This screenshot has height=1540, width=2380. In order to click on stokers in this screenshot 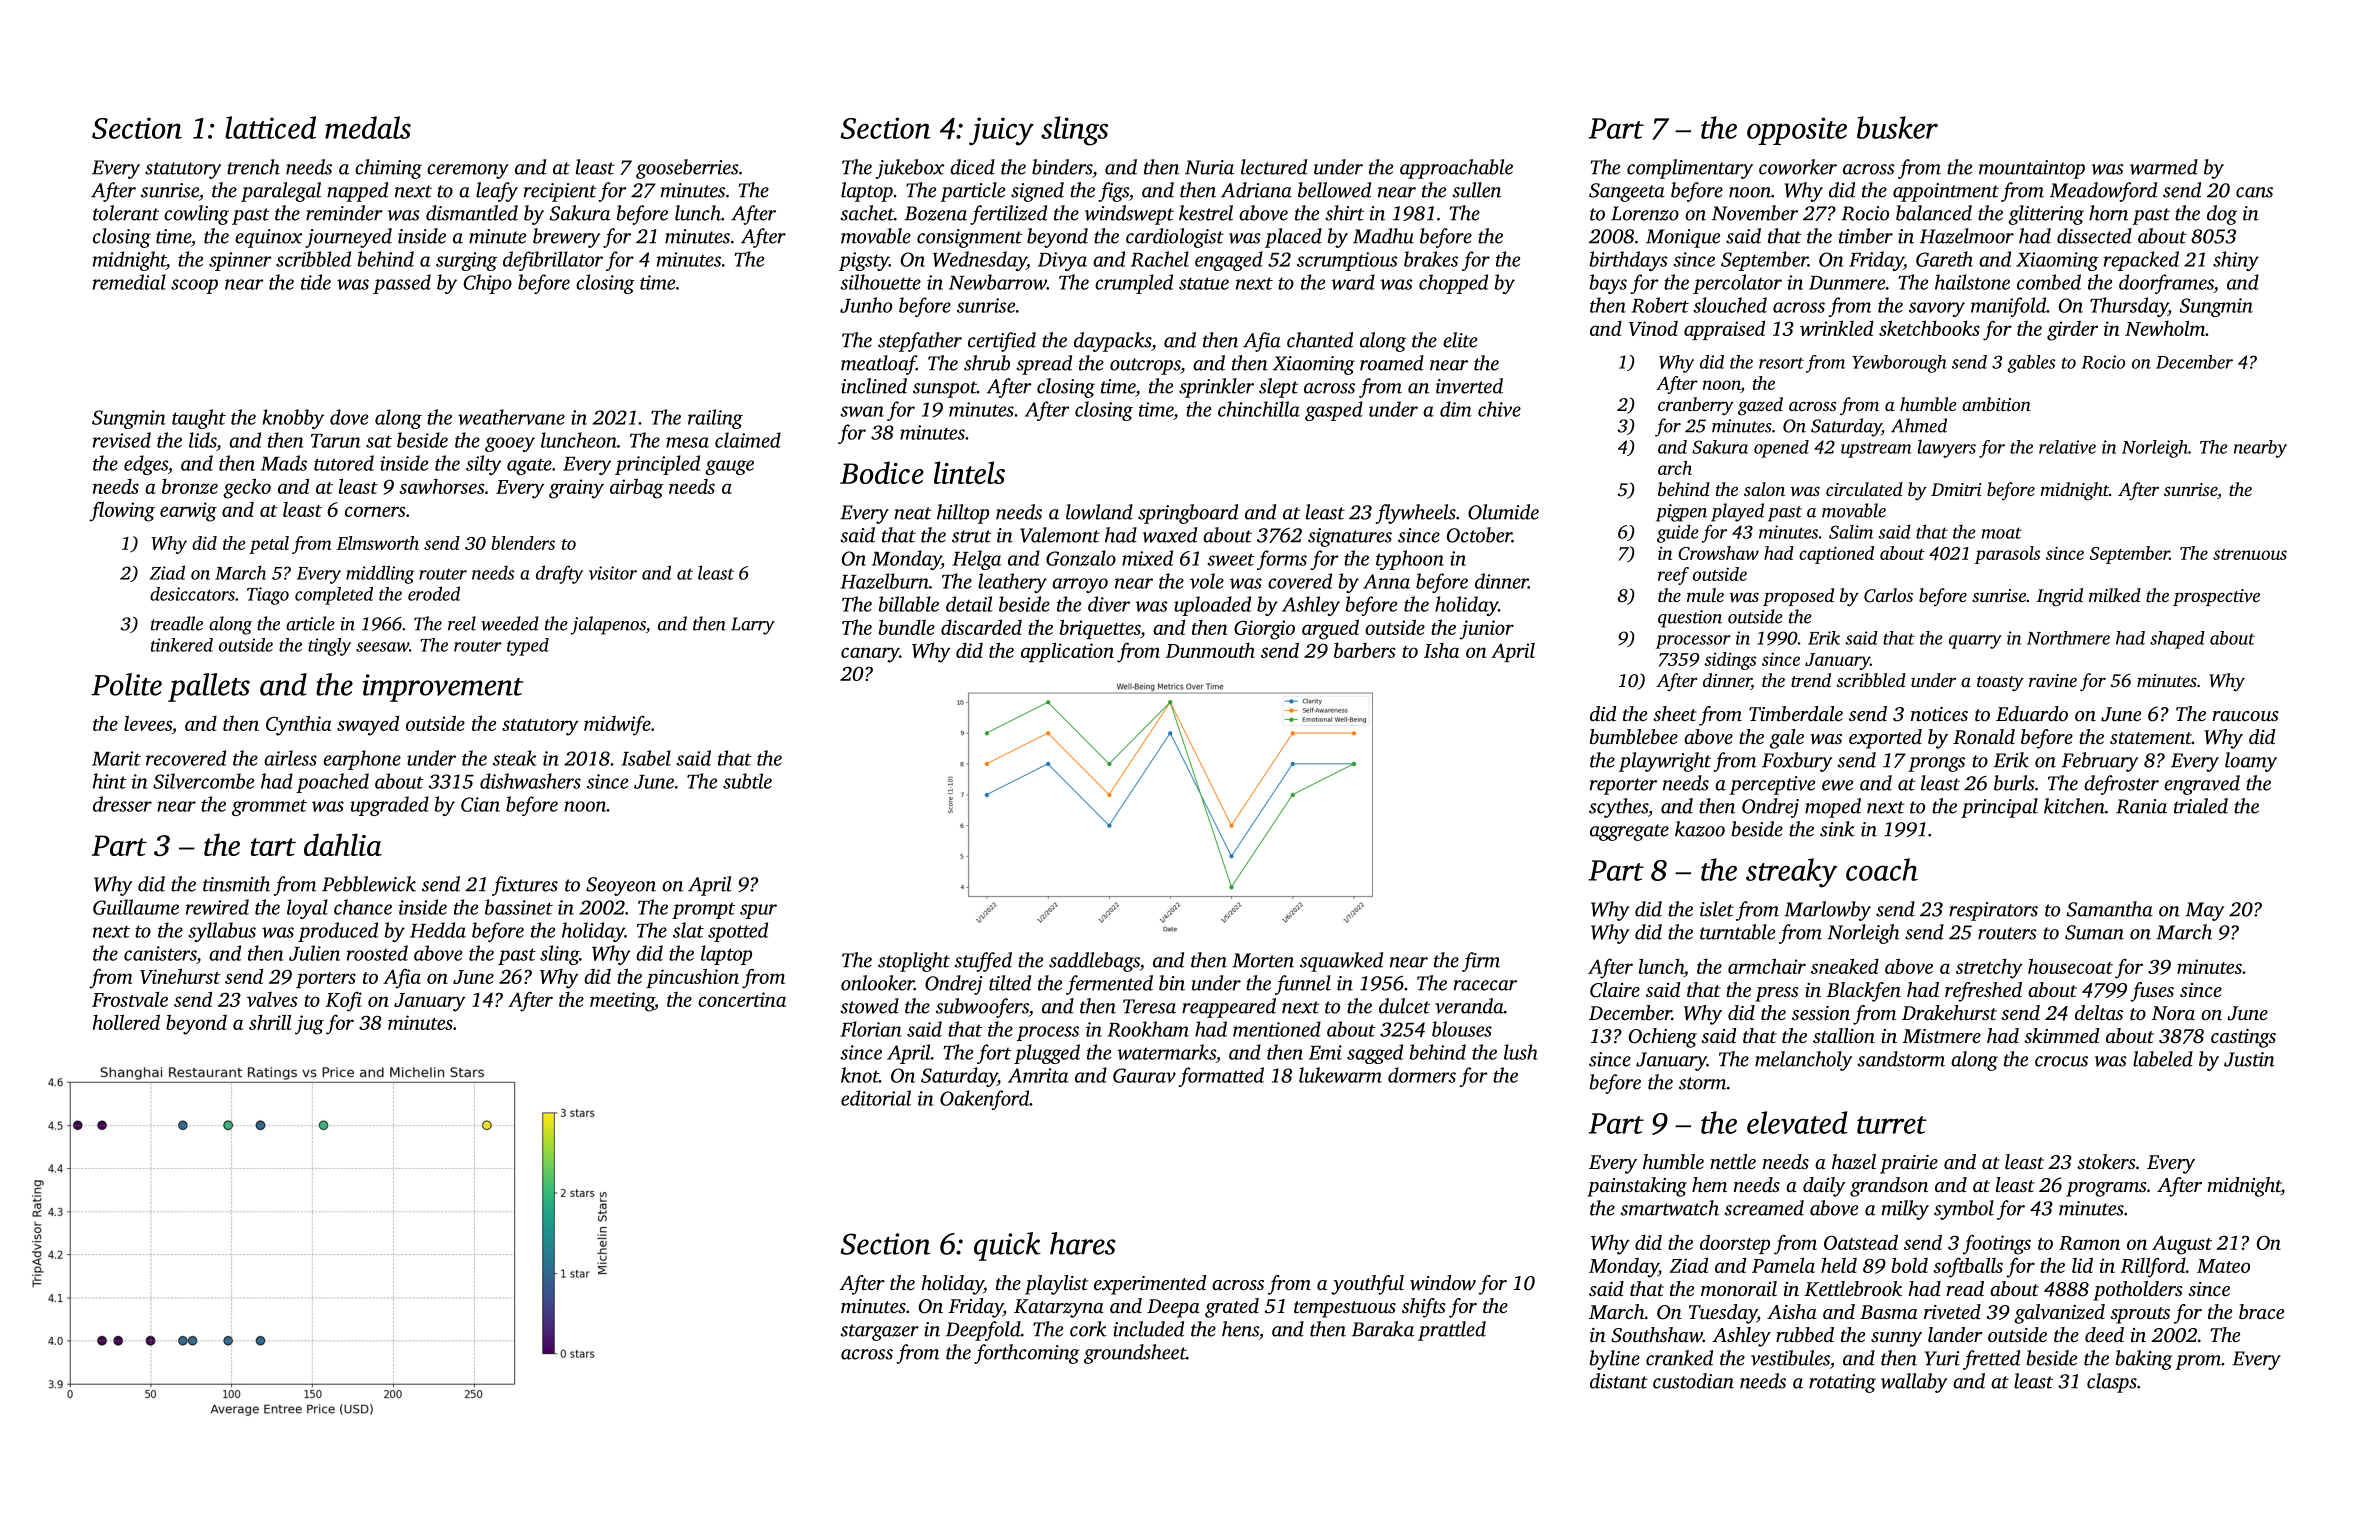, I will do `click(2106, 1161)`.
